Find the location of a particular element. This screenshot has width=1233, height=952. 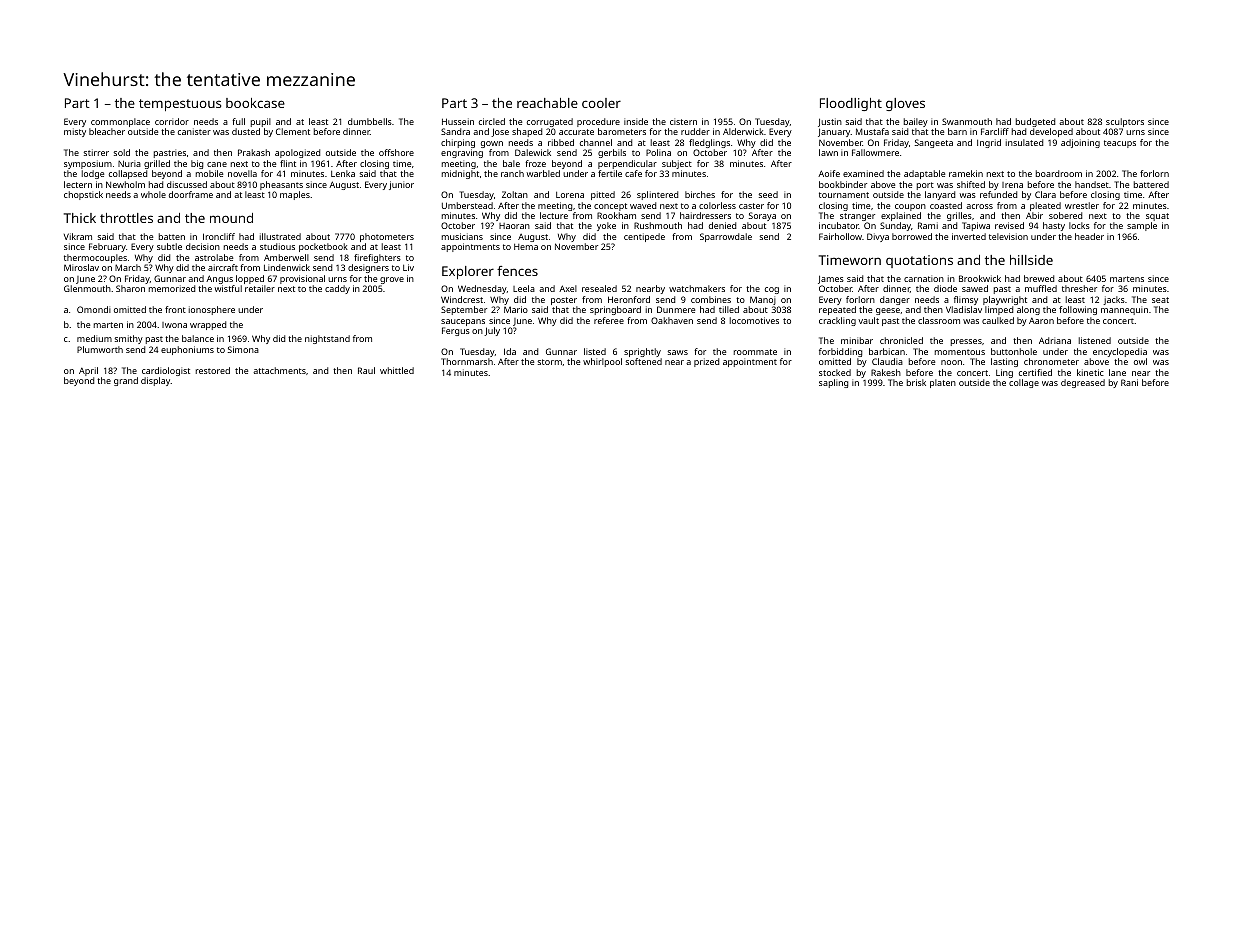

grove is located at coordinates (392, 280).
